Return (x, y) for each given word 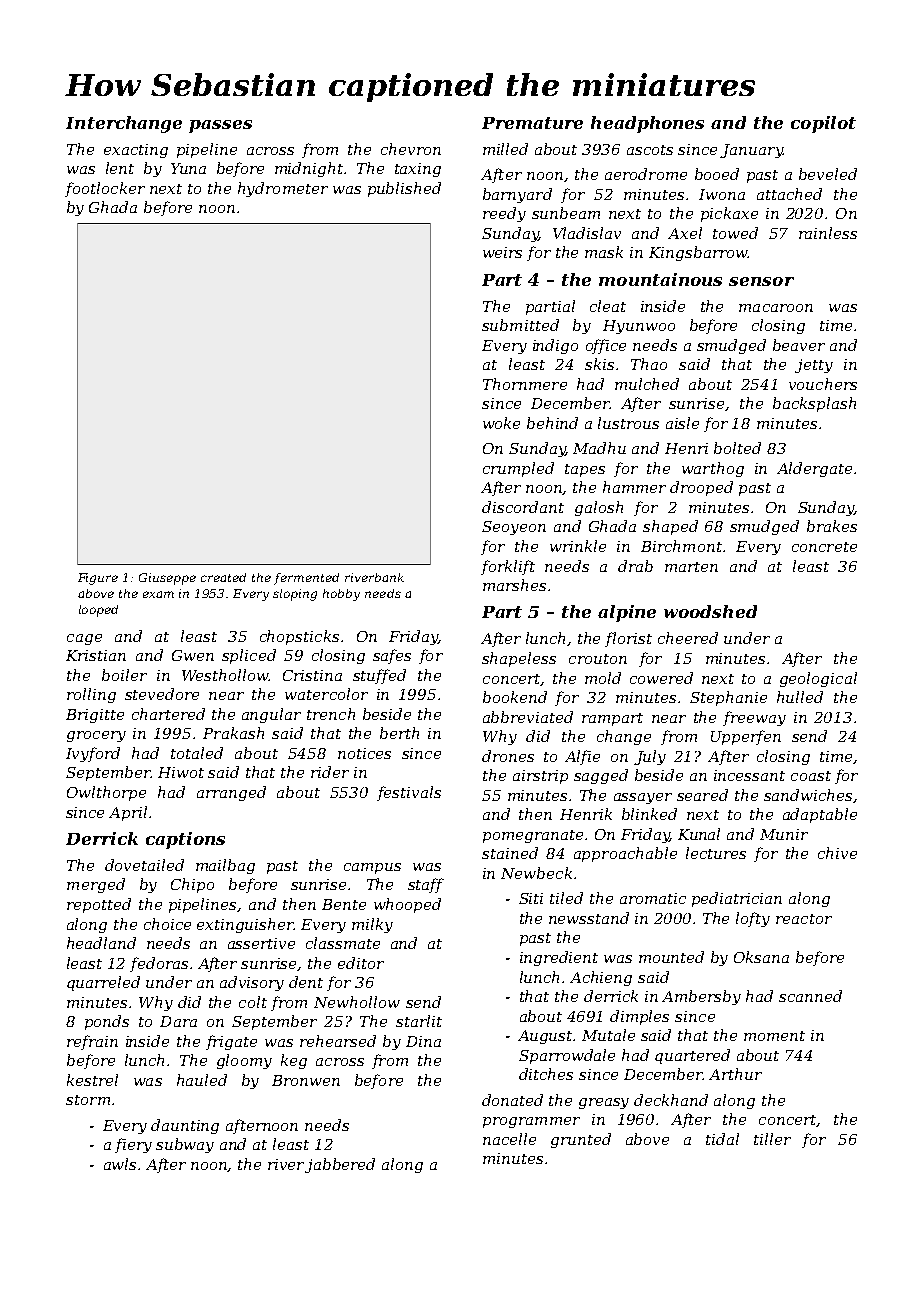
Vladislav (587, 233)
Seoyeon (514, 528)
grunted (581, 1140)
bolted (737, 448)
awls (120, 1164)
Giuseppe (167, 579)
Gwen (193, 655)
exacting (136, 151)
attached (789, 194)
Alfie (582, 757)
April (128, 813)
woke (501, 423)
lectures (716, 853)
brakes (832, 526)
